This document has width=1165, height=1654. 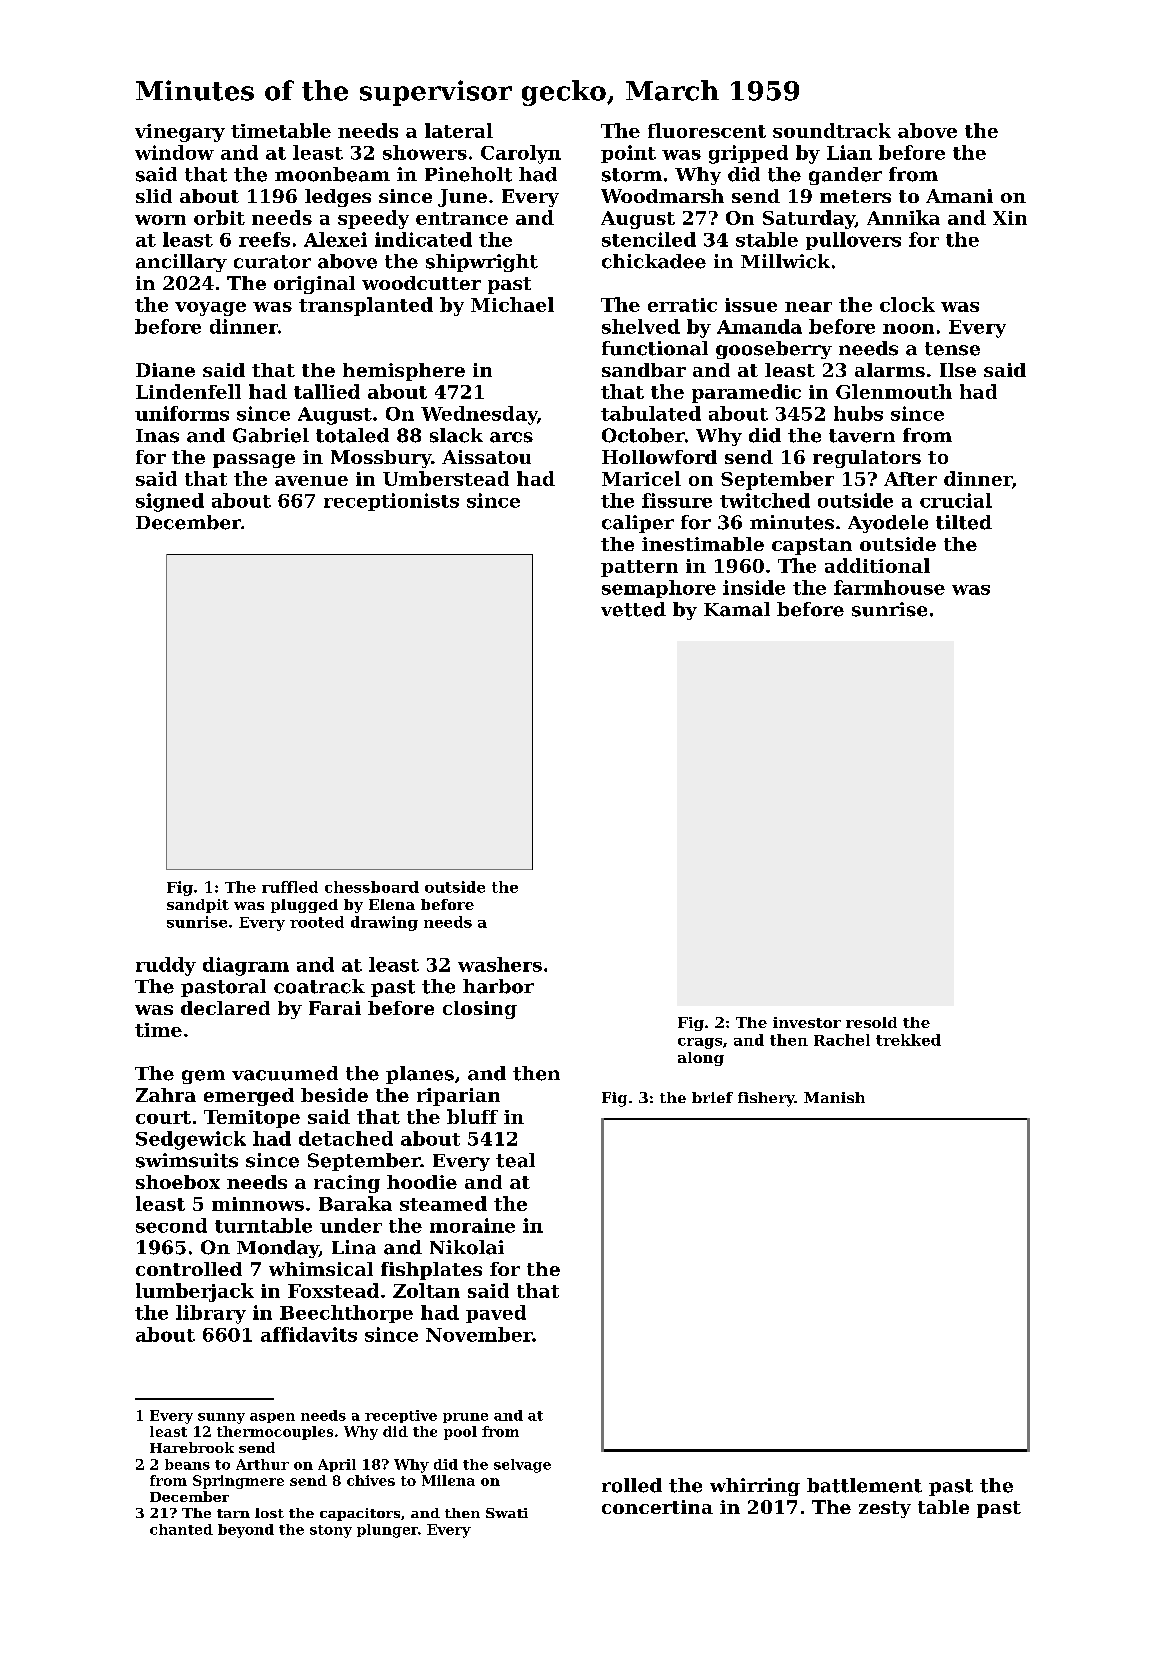 I want to click on sandpit, so click(x=198, y=906).
